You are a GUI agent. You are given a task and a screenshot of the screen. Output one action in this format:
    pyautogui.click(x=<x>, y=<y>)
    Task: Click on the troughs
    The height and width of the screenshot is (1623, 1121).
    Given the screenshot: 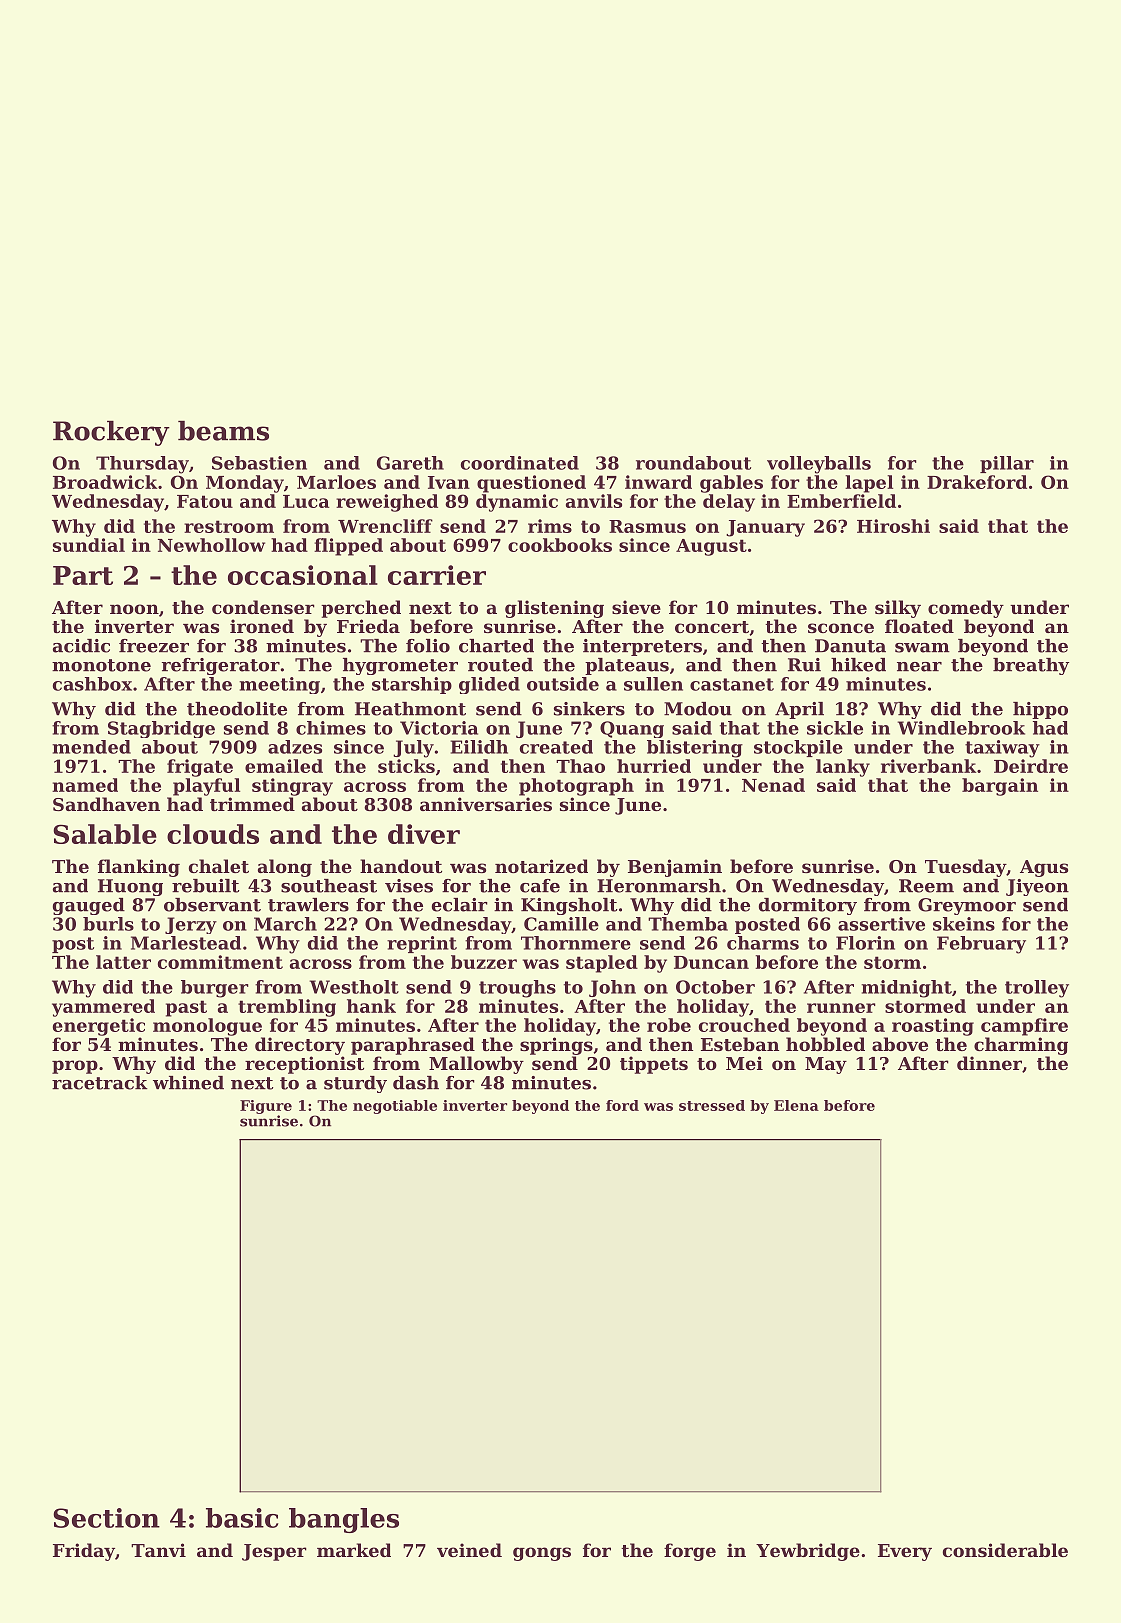 What is the action you would take?
    pyautogui.click(x=517, y=989)
